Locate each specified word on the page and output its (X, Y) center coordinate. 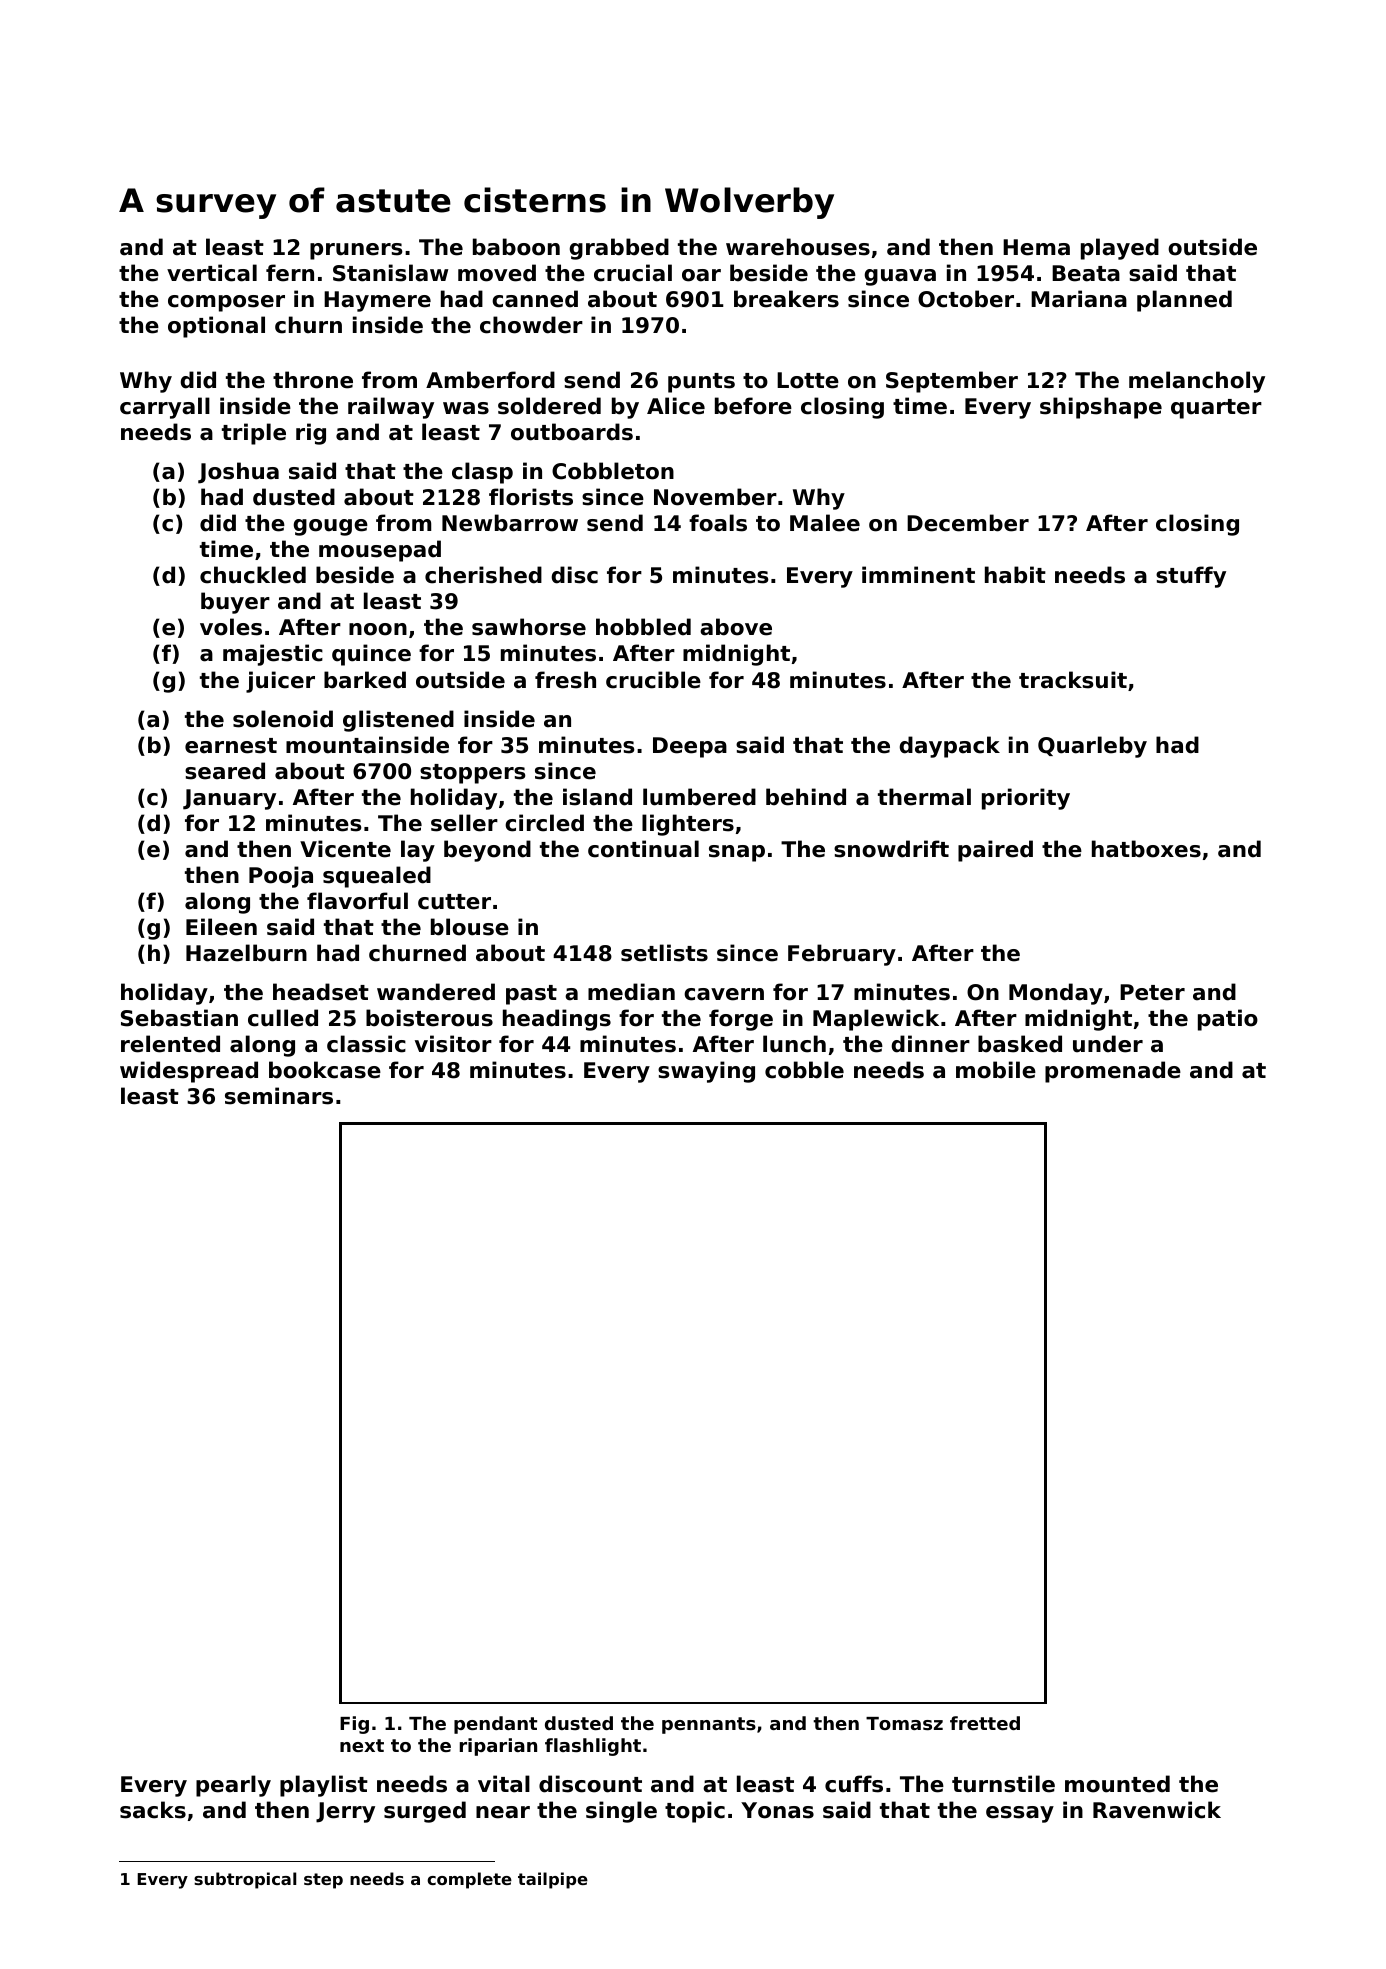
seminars (279, 1096)
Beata (1086, 273)
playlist (324, 1786)
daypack (949, 747)
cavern (724, 994)
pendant (495, 1725)
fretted (985, 1723)
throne (313, 380)
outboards (572, 432)
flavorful (357, 901)
